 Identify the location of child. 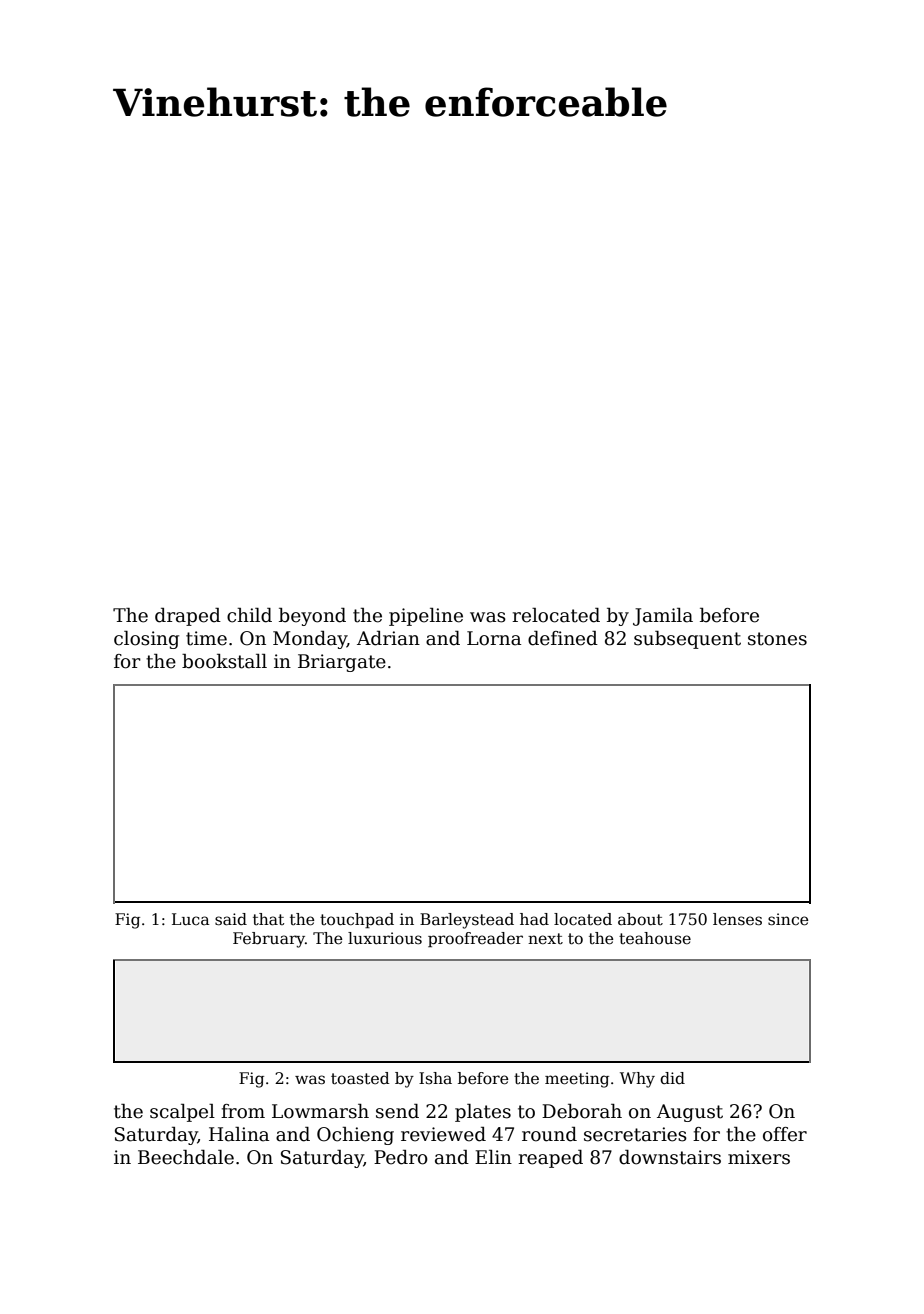
(249, 615).
